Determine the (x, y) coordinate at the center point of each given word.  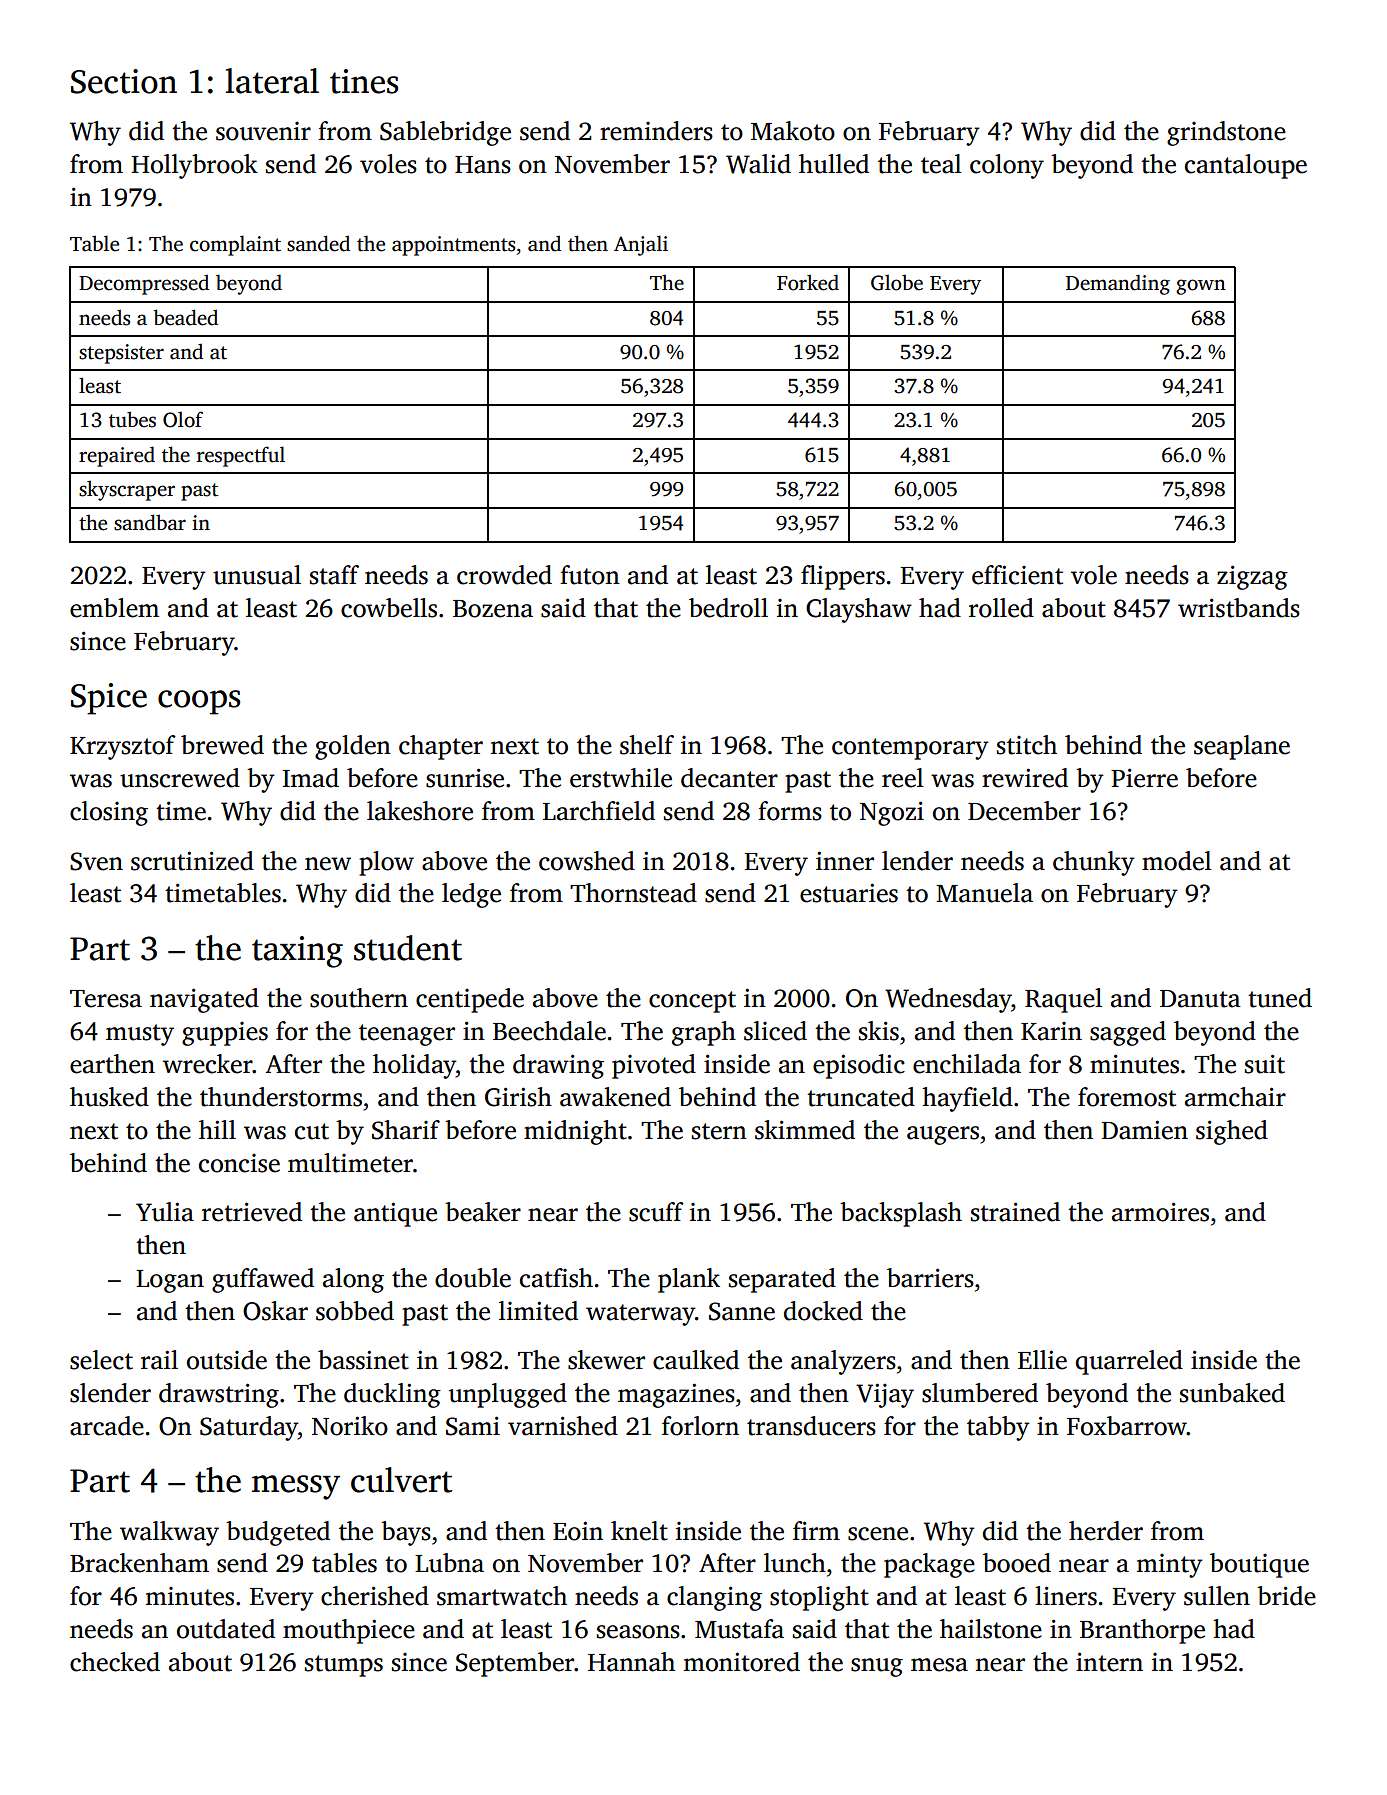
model (1177, 861)
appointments (453, 246)
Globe (897, 282)
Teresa (106, 999)
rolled (1001, 608)
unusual (257, 575)
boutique (1259, 1565)
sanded (318, 243)
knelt (639, 1531)
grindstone (1226, 133)
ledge (471, 895)
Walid (758, 164)
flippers (843, 577)
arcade (107, 1426)
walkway (169, 1533)
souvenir (263, 131)
